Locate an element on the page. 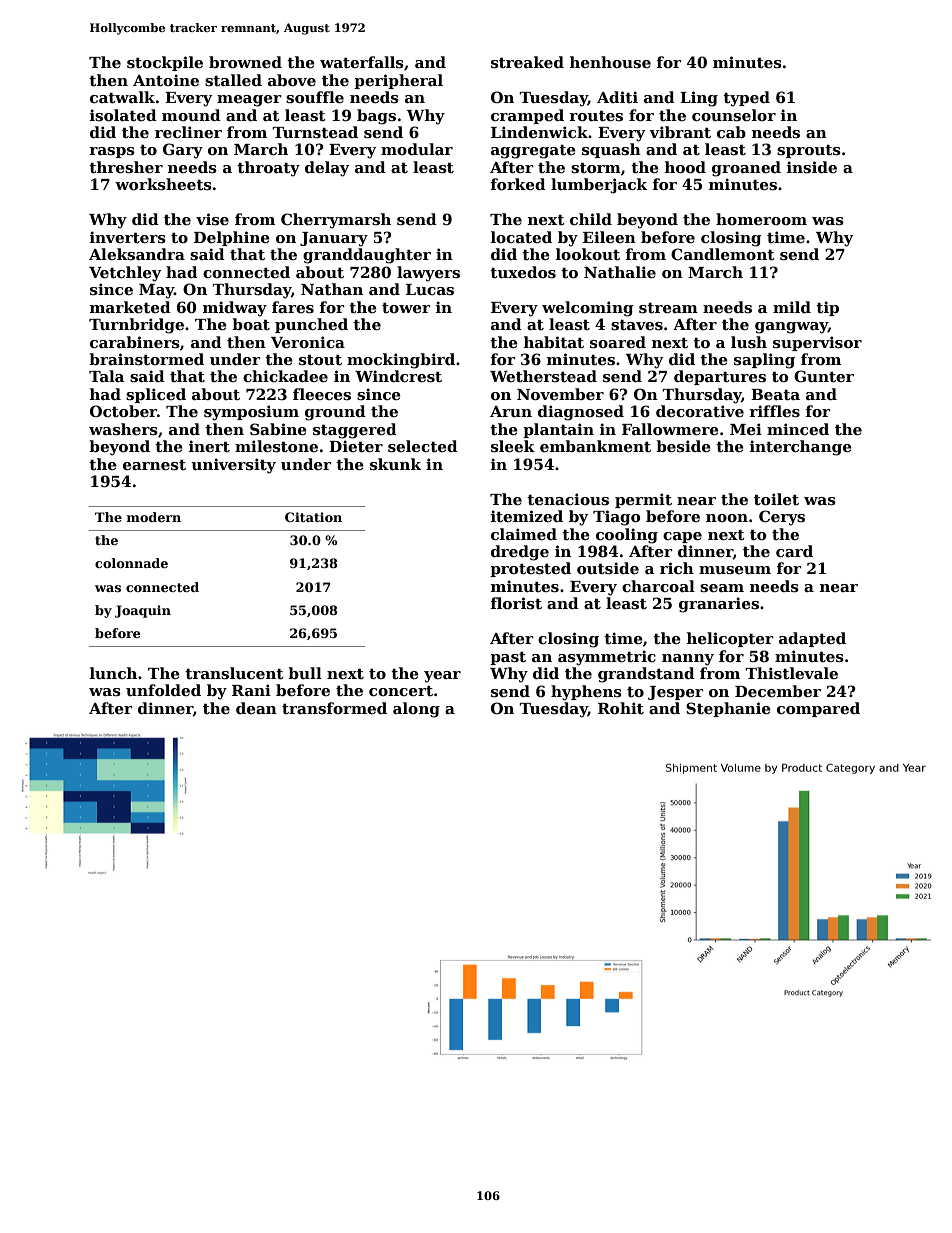 This document has height=1233, width=952. Lucas is located at coordinates (430, 289).
